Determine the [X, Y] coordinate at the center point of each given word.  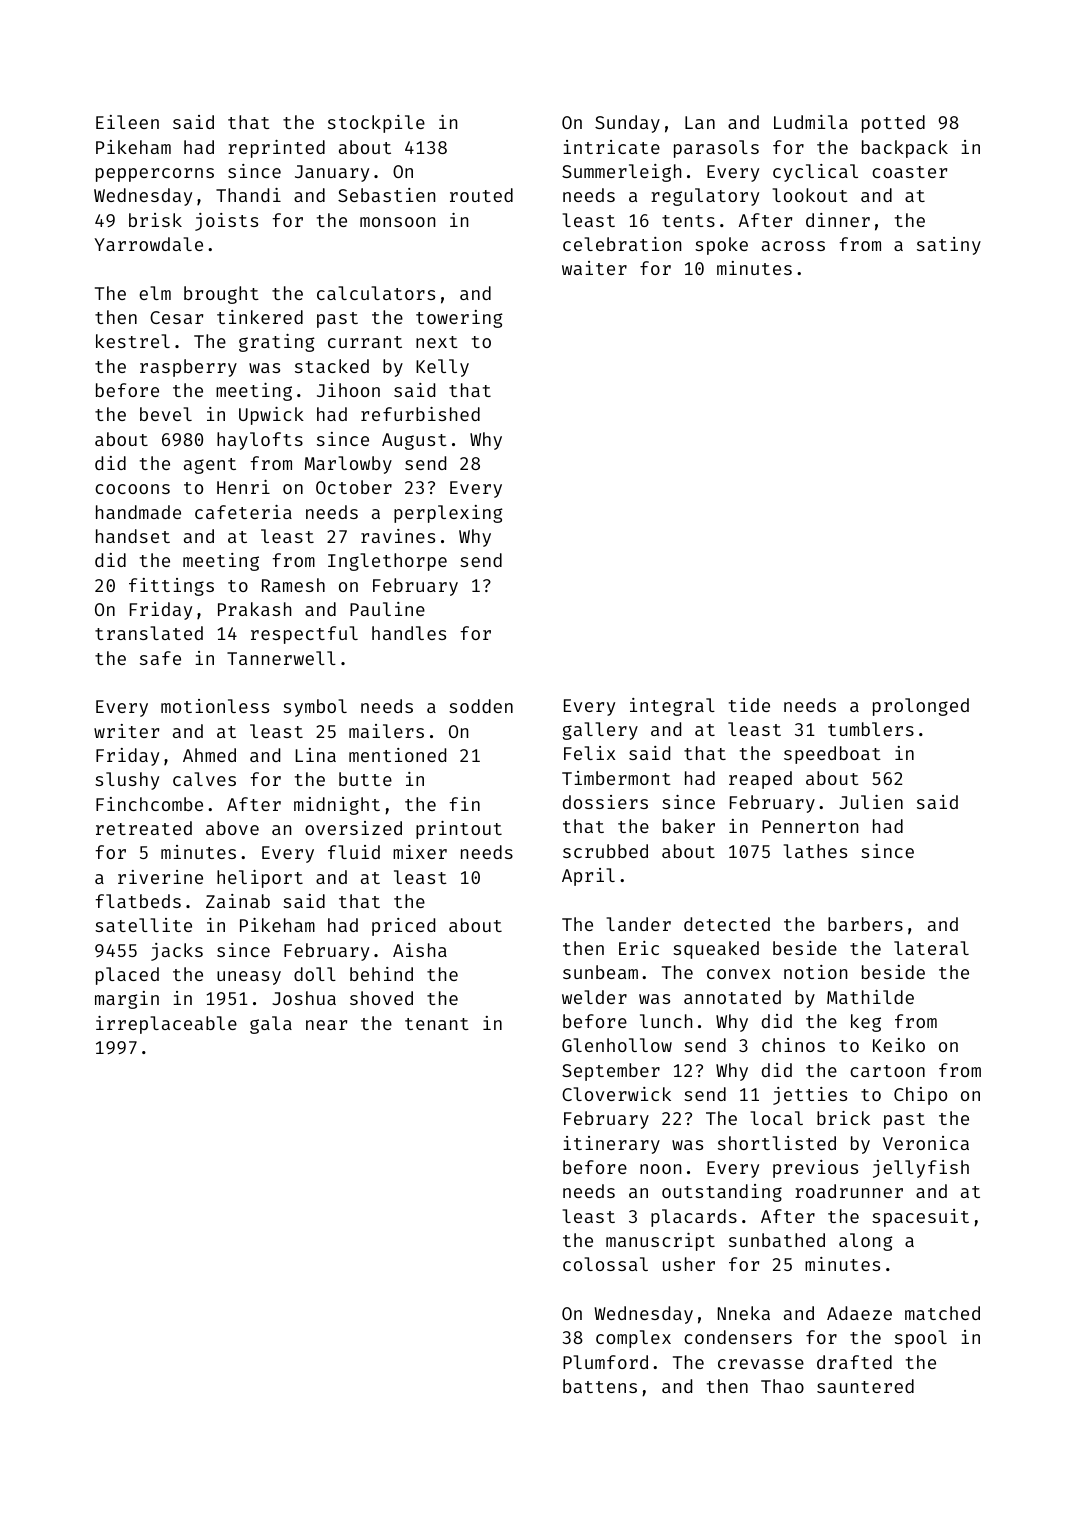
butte [365, 779]
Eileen [127, 122]
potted [893, 124]
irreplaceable [166, 1025]
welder [594, 997]
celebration [622, 244]
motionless [215, 706]
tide [749, 705]
